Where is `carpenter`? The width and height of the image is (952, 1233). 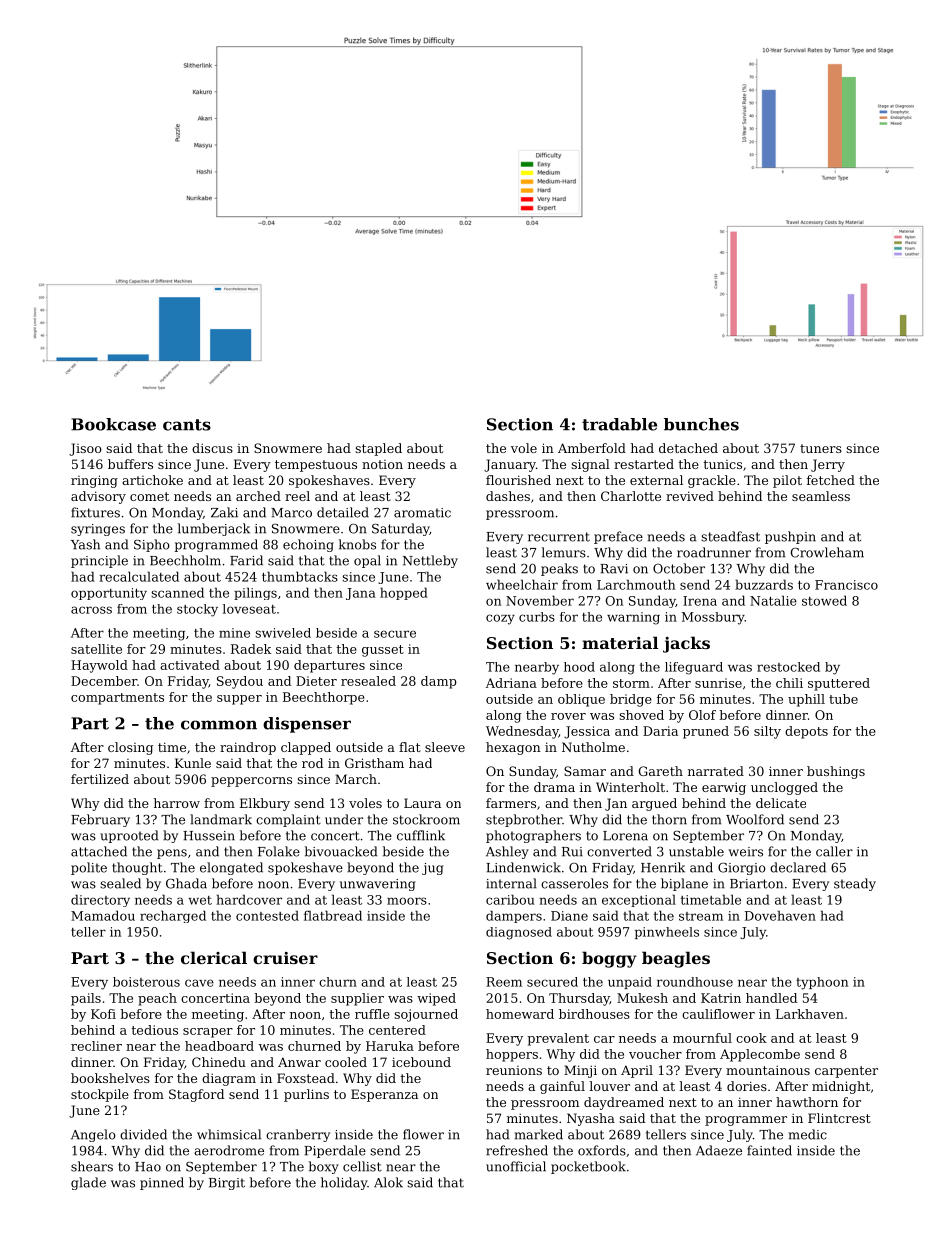
carpenter is located at coordinates (846, 1072).
